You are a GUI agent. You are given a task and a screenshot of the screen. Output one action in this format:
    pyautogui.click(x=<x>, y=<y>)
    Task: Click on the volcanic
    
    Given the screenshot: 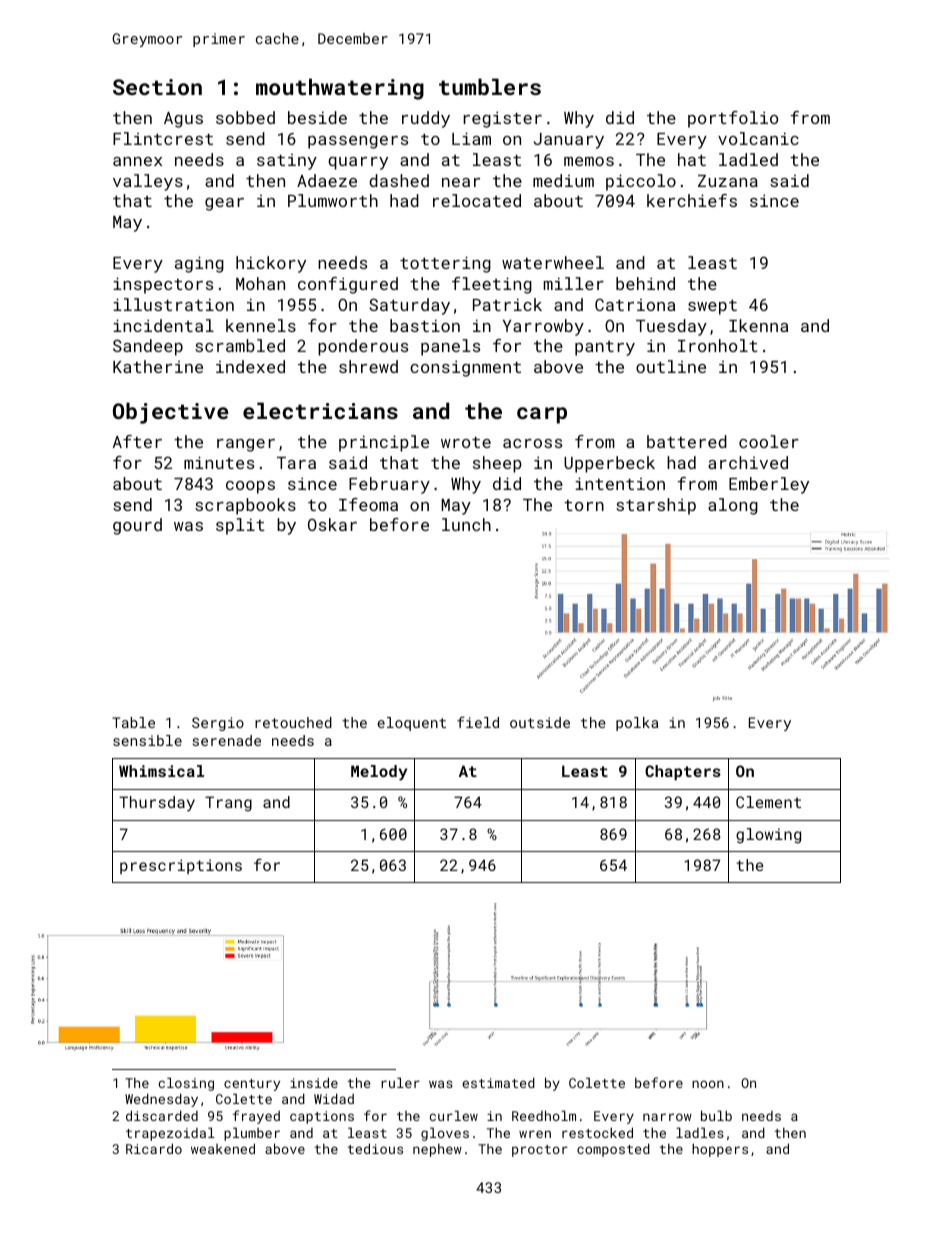 What is the action you would take?
    pyautogui.click(x=758, y=138)
